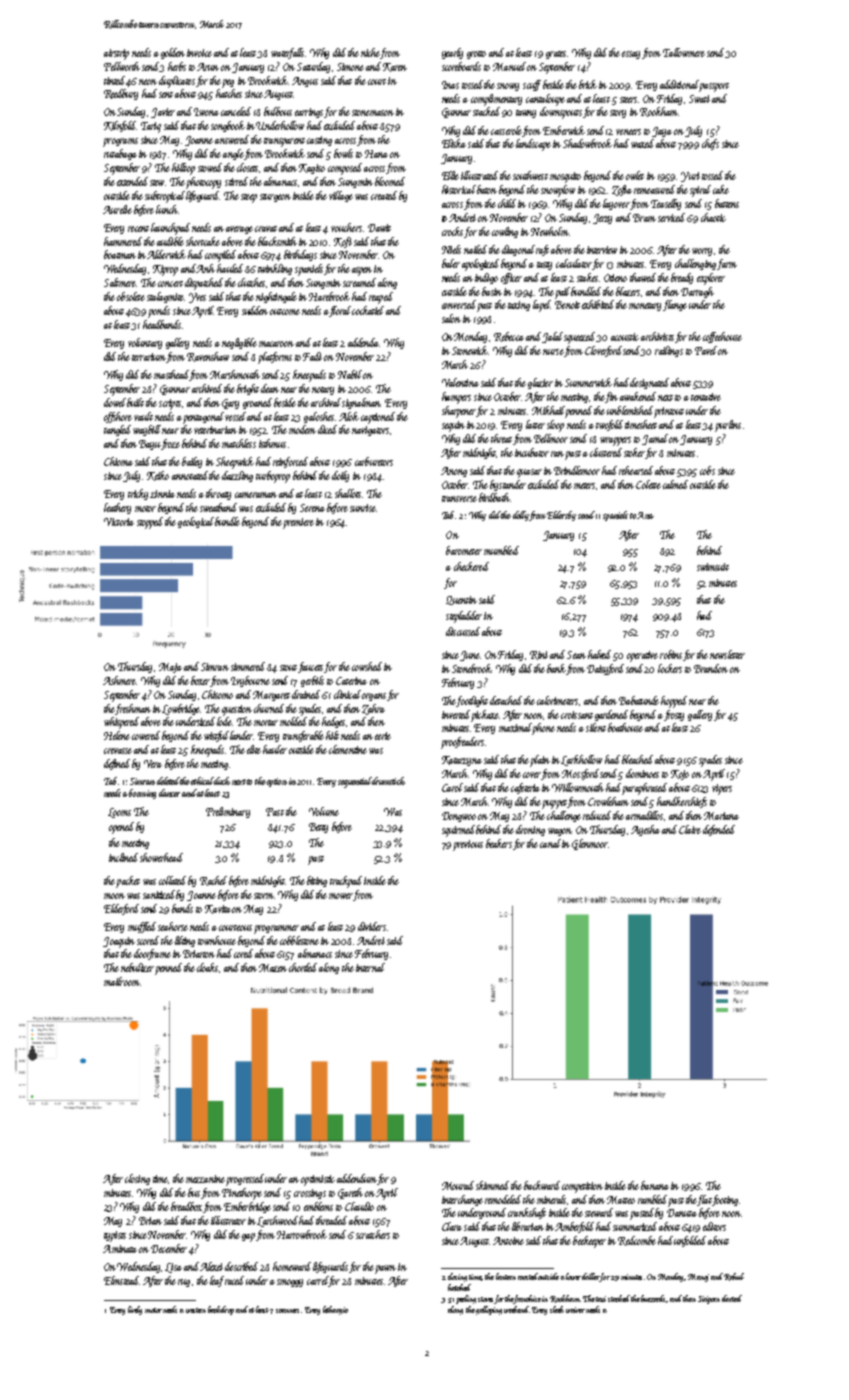 Image resolution: width=849 pixels, height=1400 pixels. Describe the element at coordinates (298, 523) in the screenshot. I see `premiere` at that location.
